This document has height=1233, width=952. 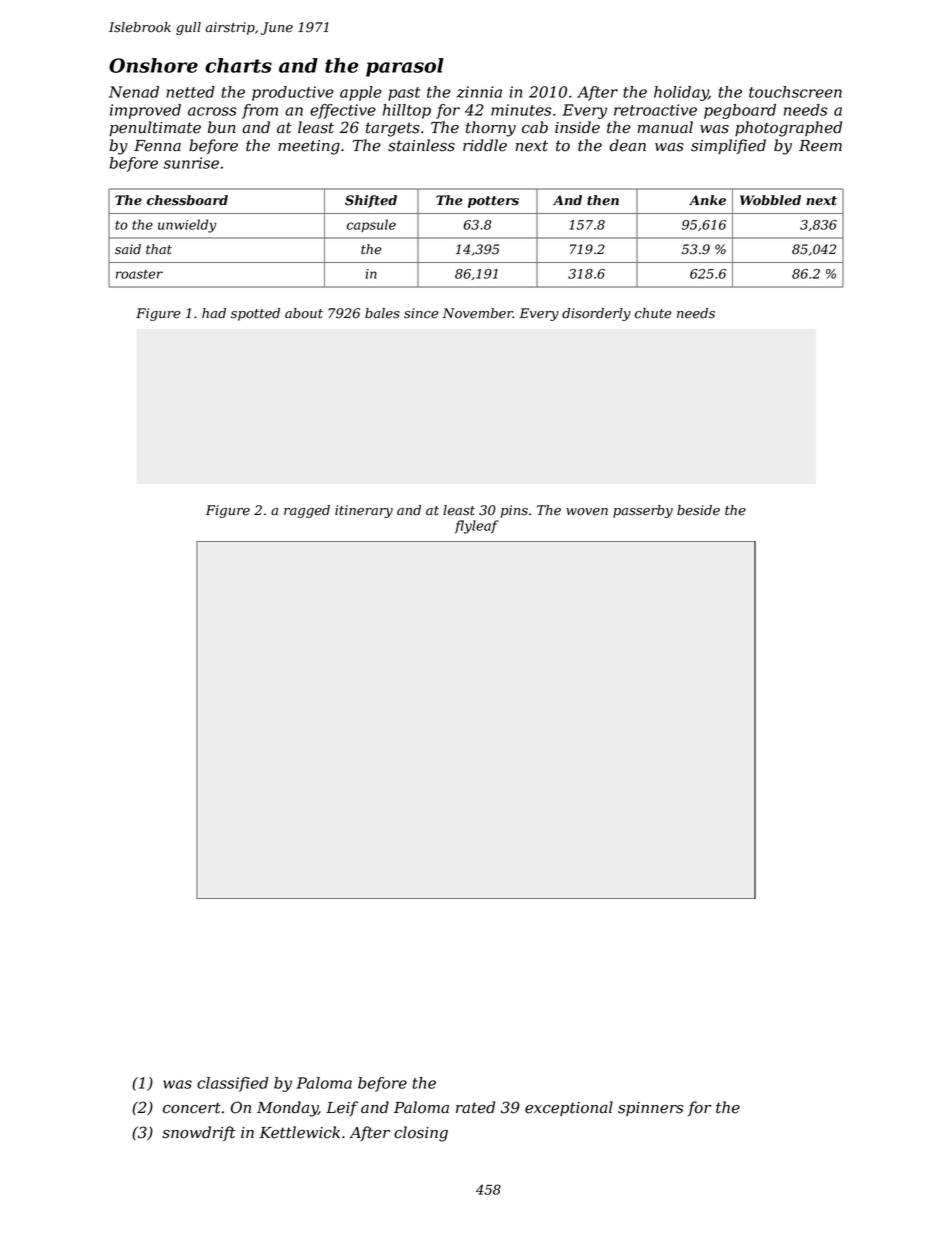 I want to click on stainless, so click(x=421, y=145).
